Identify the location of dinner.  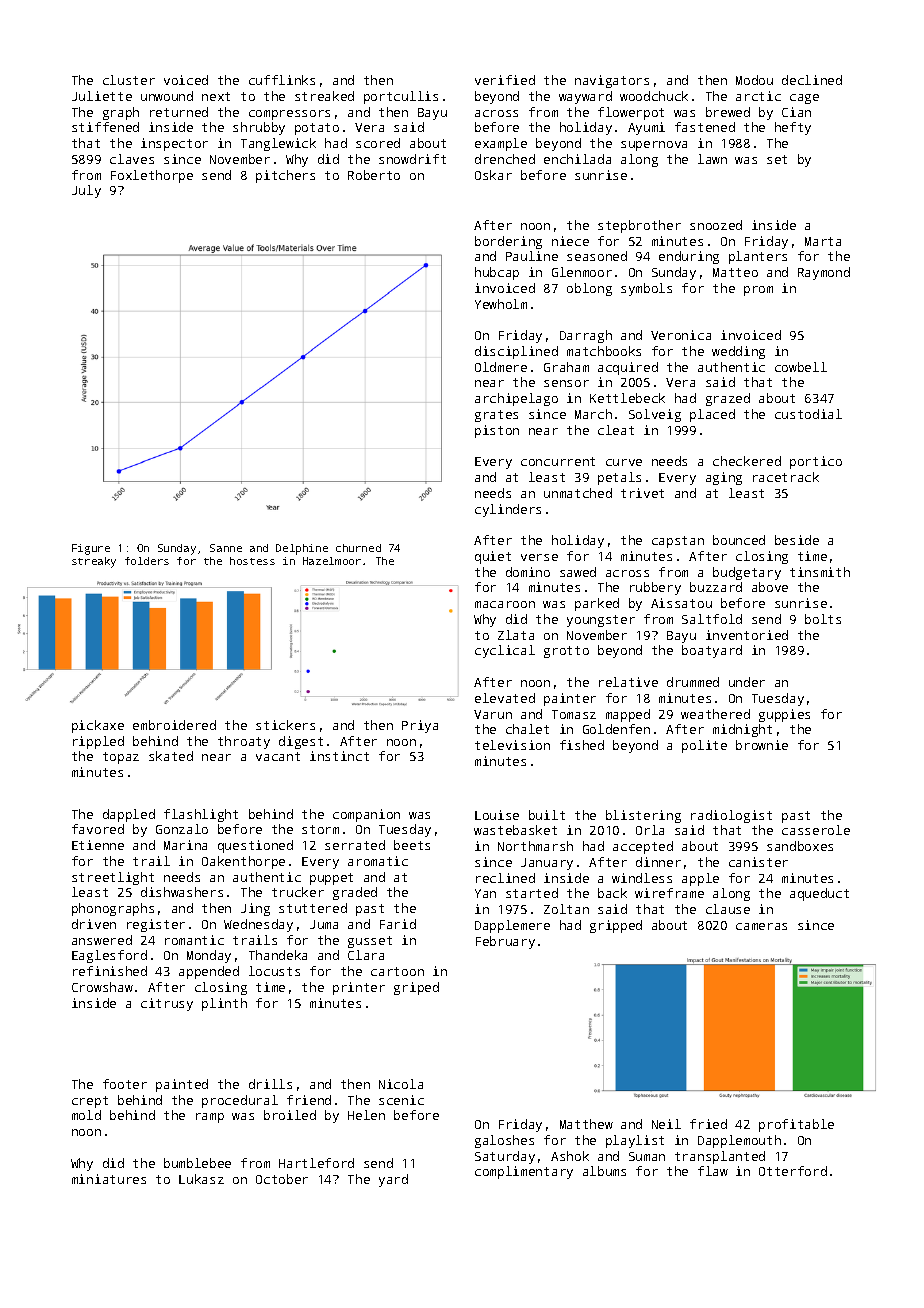
(658, 862).
